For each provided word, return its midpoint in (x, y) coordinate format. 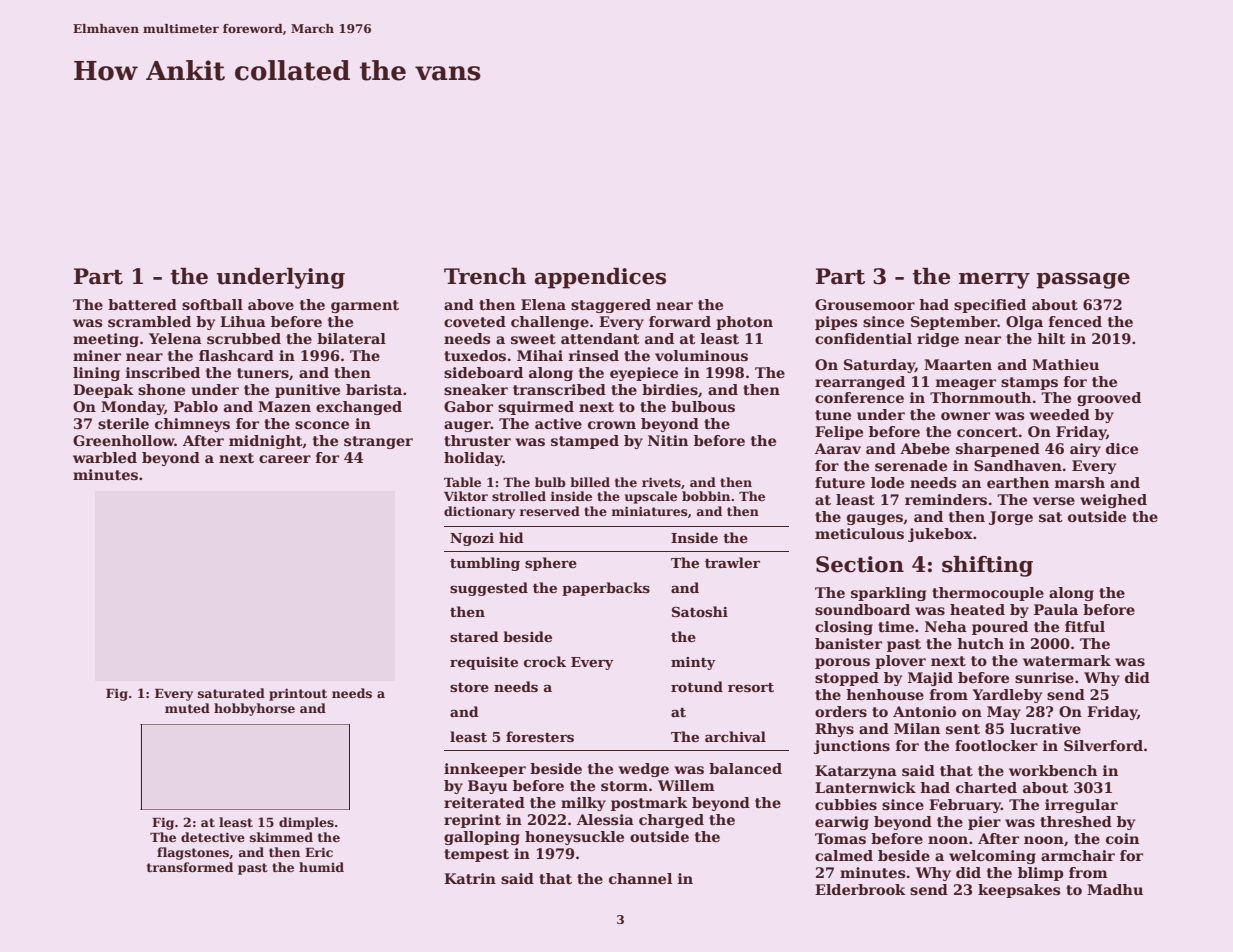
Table (462, 482)
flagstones (193, 853)
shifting (987, 566)
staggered (611, 306)
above (271, 304)
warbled (105, 457)
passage (1083, 281)
